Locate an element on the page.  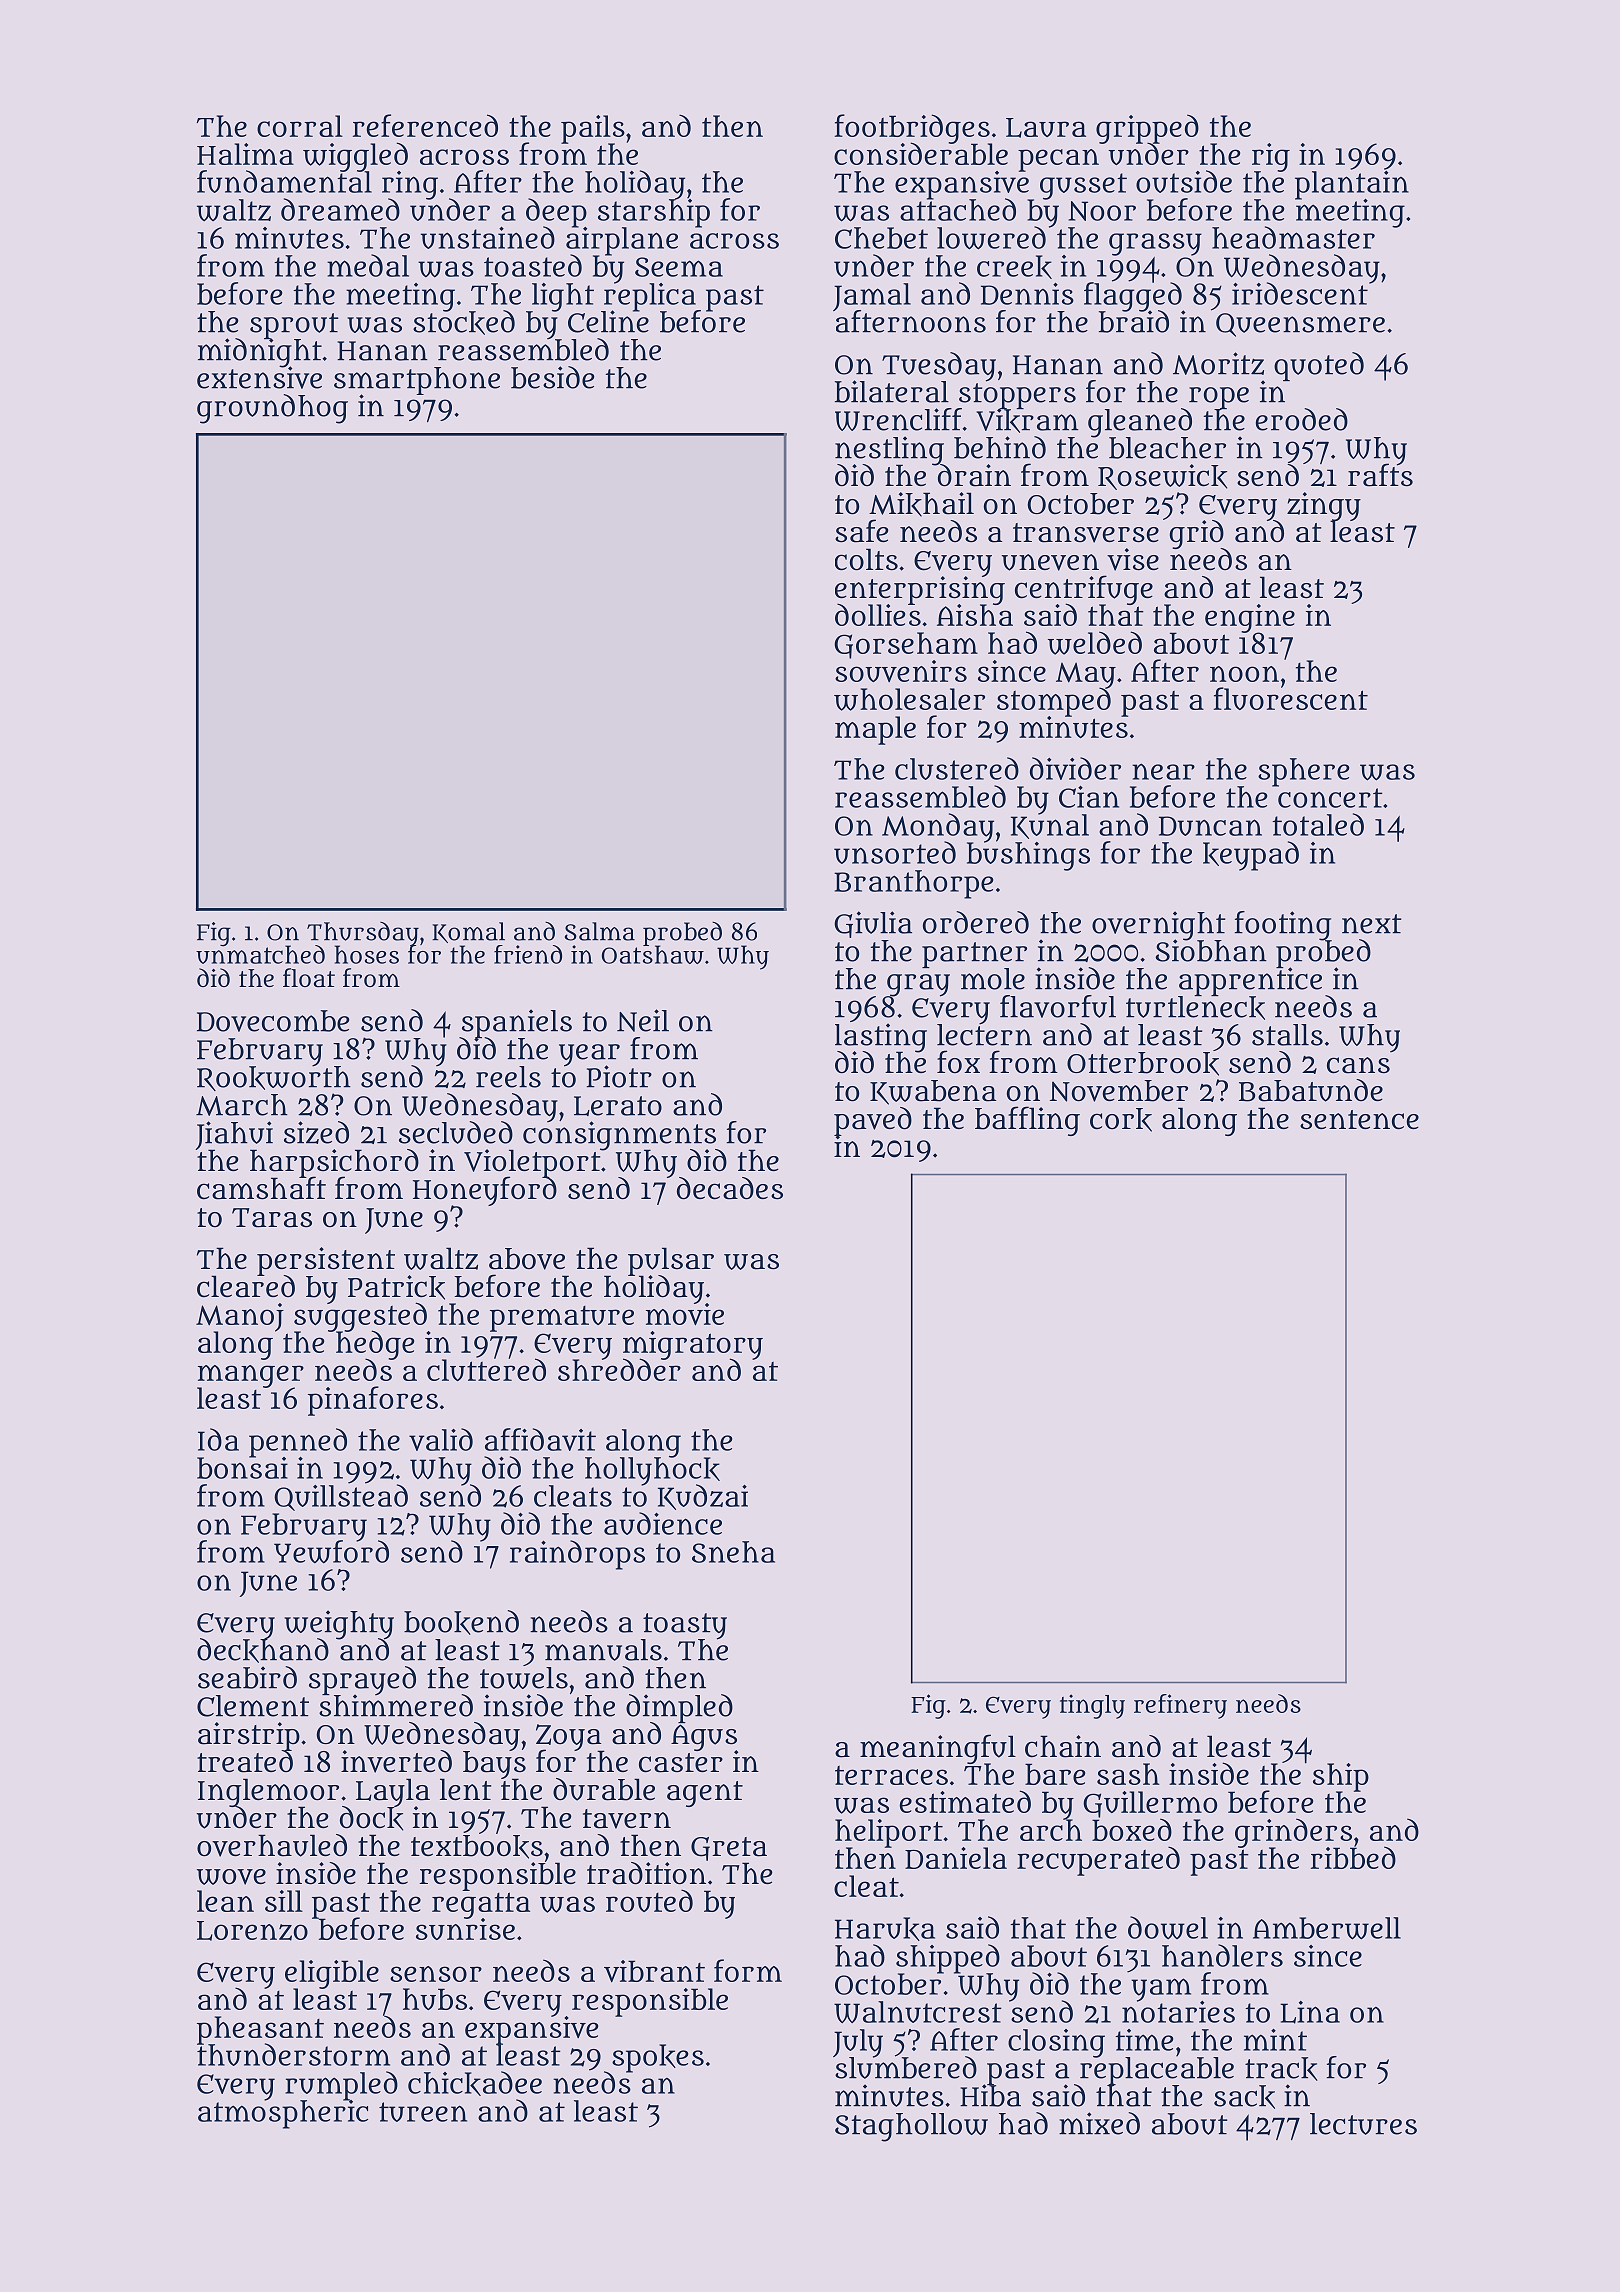
lectures is located at coordinates (1363, 2124).
